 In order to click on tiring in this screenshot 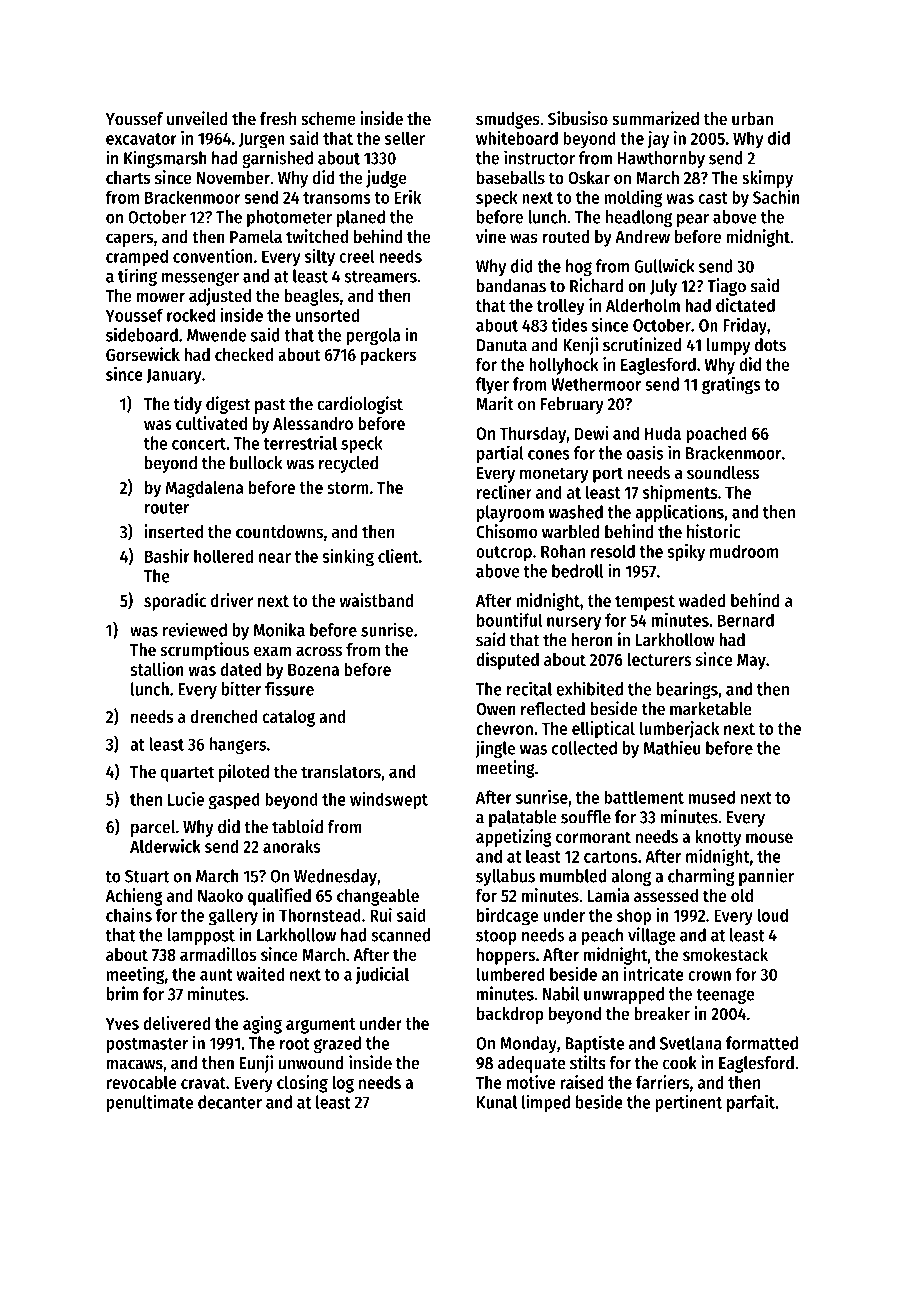, I will do `click(137, 277)`.
